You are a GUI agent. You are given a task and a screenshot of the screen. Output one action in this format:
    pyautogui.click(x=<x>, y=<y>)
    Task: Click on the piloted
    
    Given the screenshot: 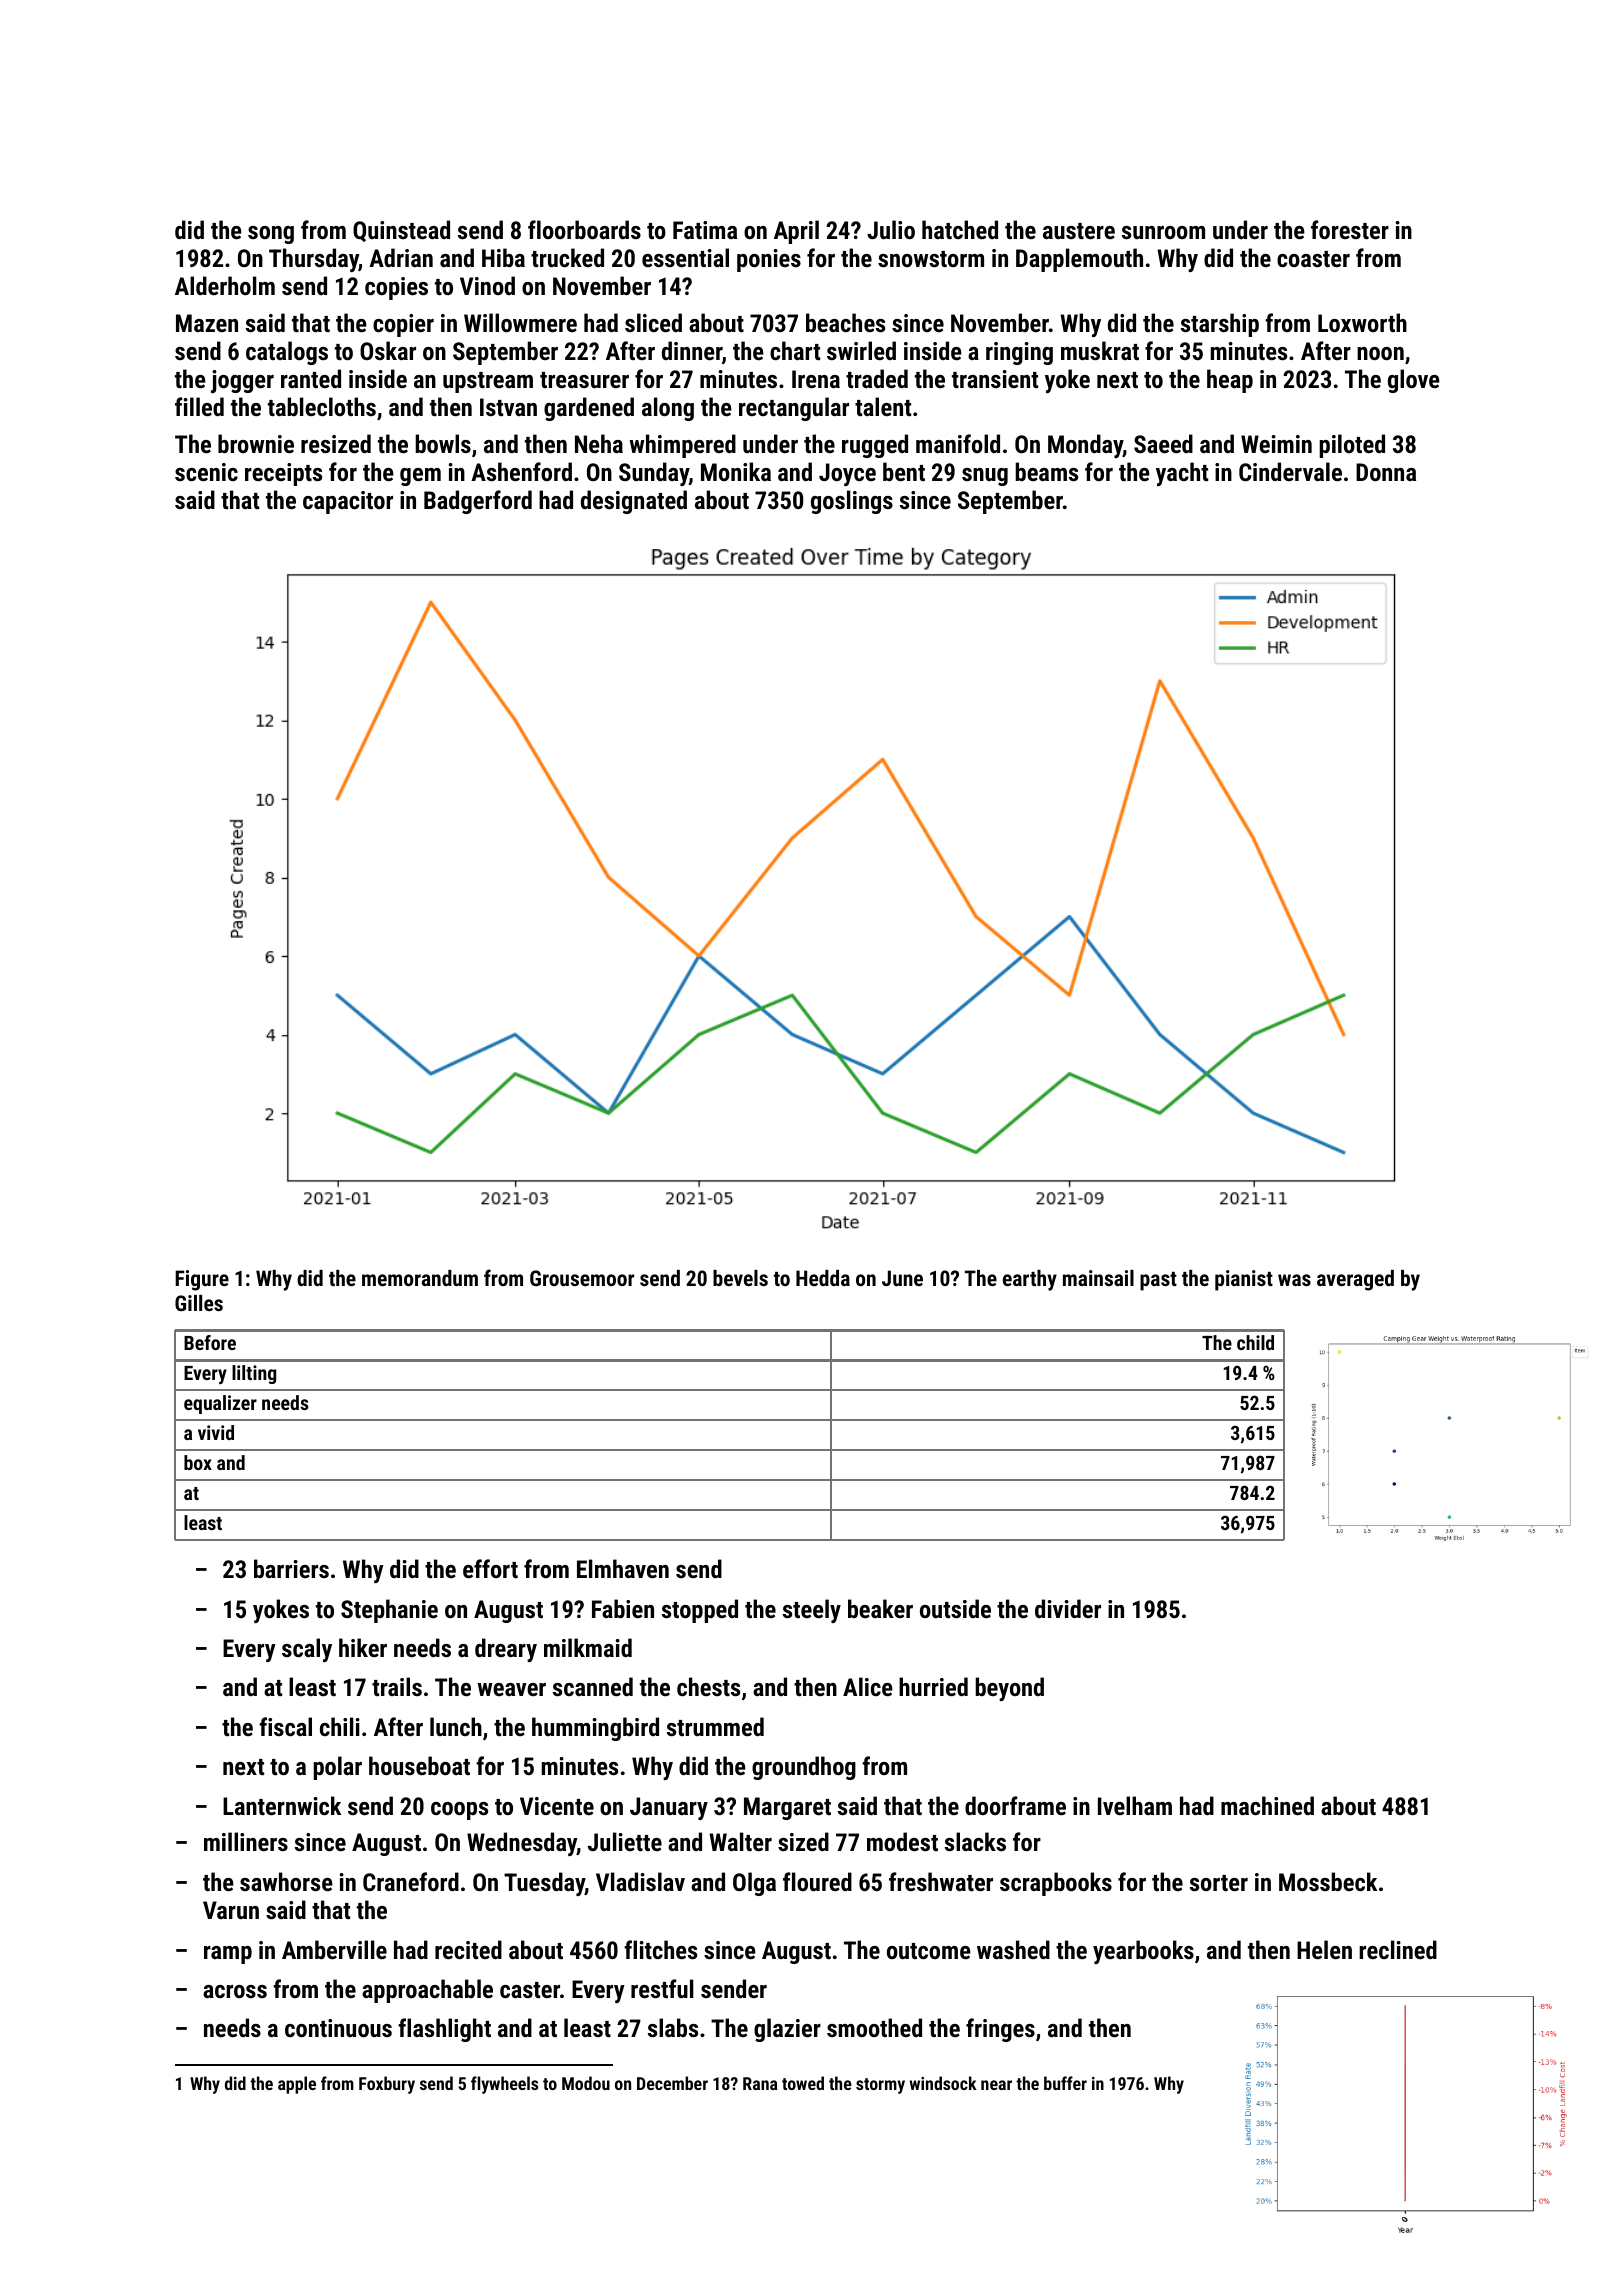 What is the action you would take?
    pyautogui.click(x=1352, y=446)
